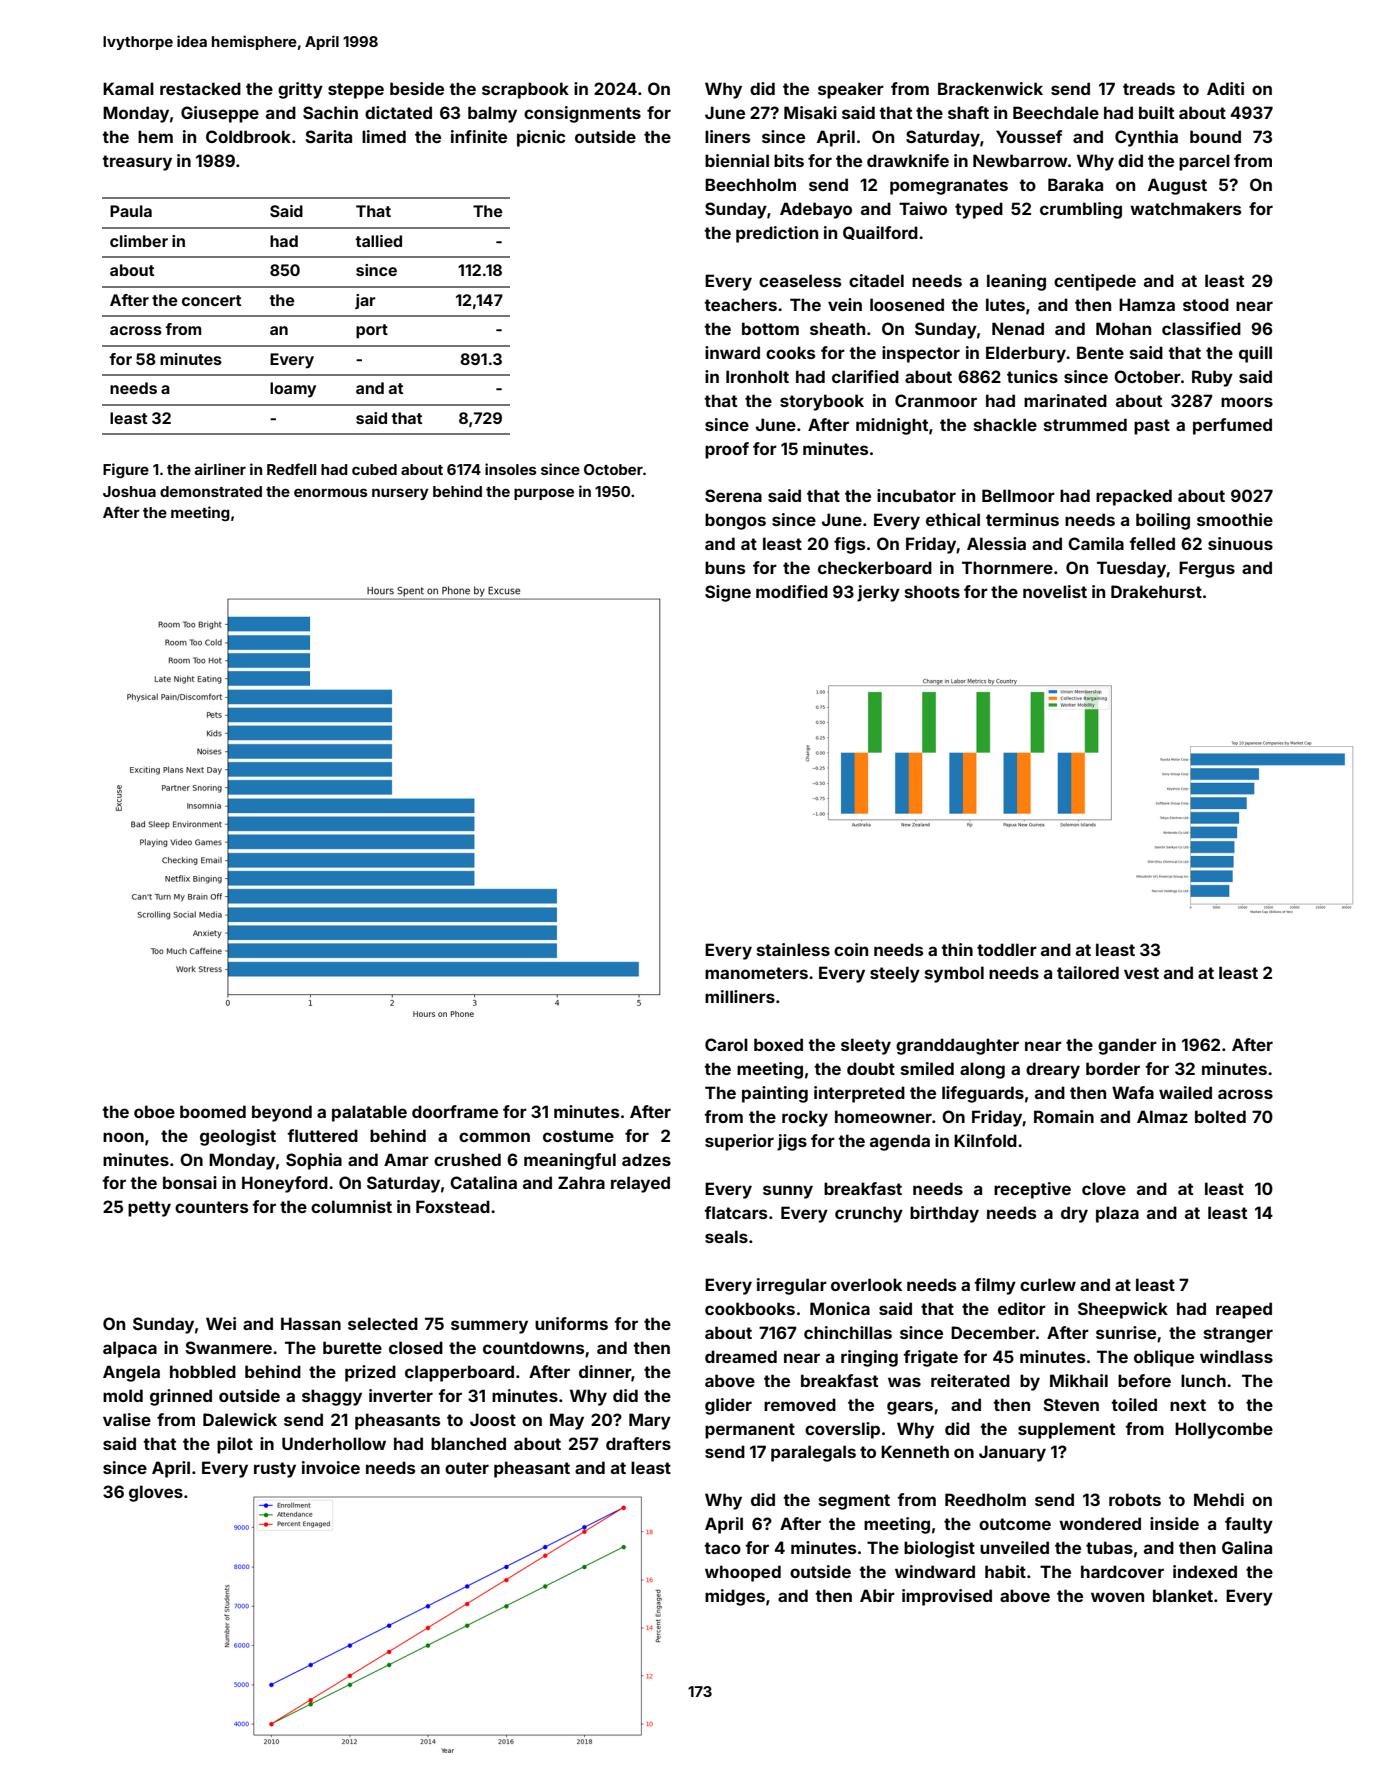 The height and width of the image is (1781, 1376). What do you see at coordinates (851, 90) in the image?
I see `speaker` at bounding box center [851, 90].
